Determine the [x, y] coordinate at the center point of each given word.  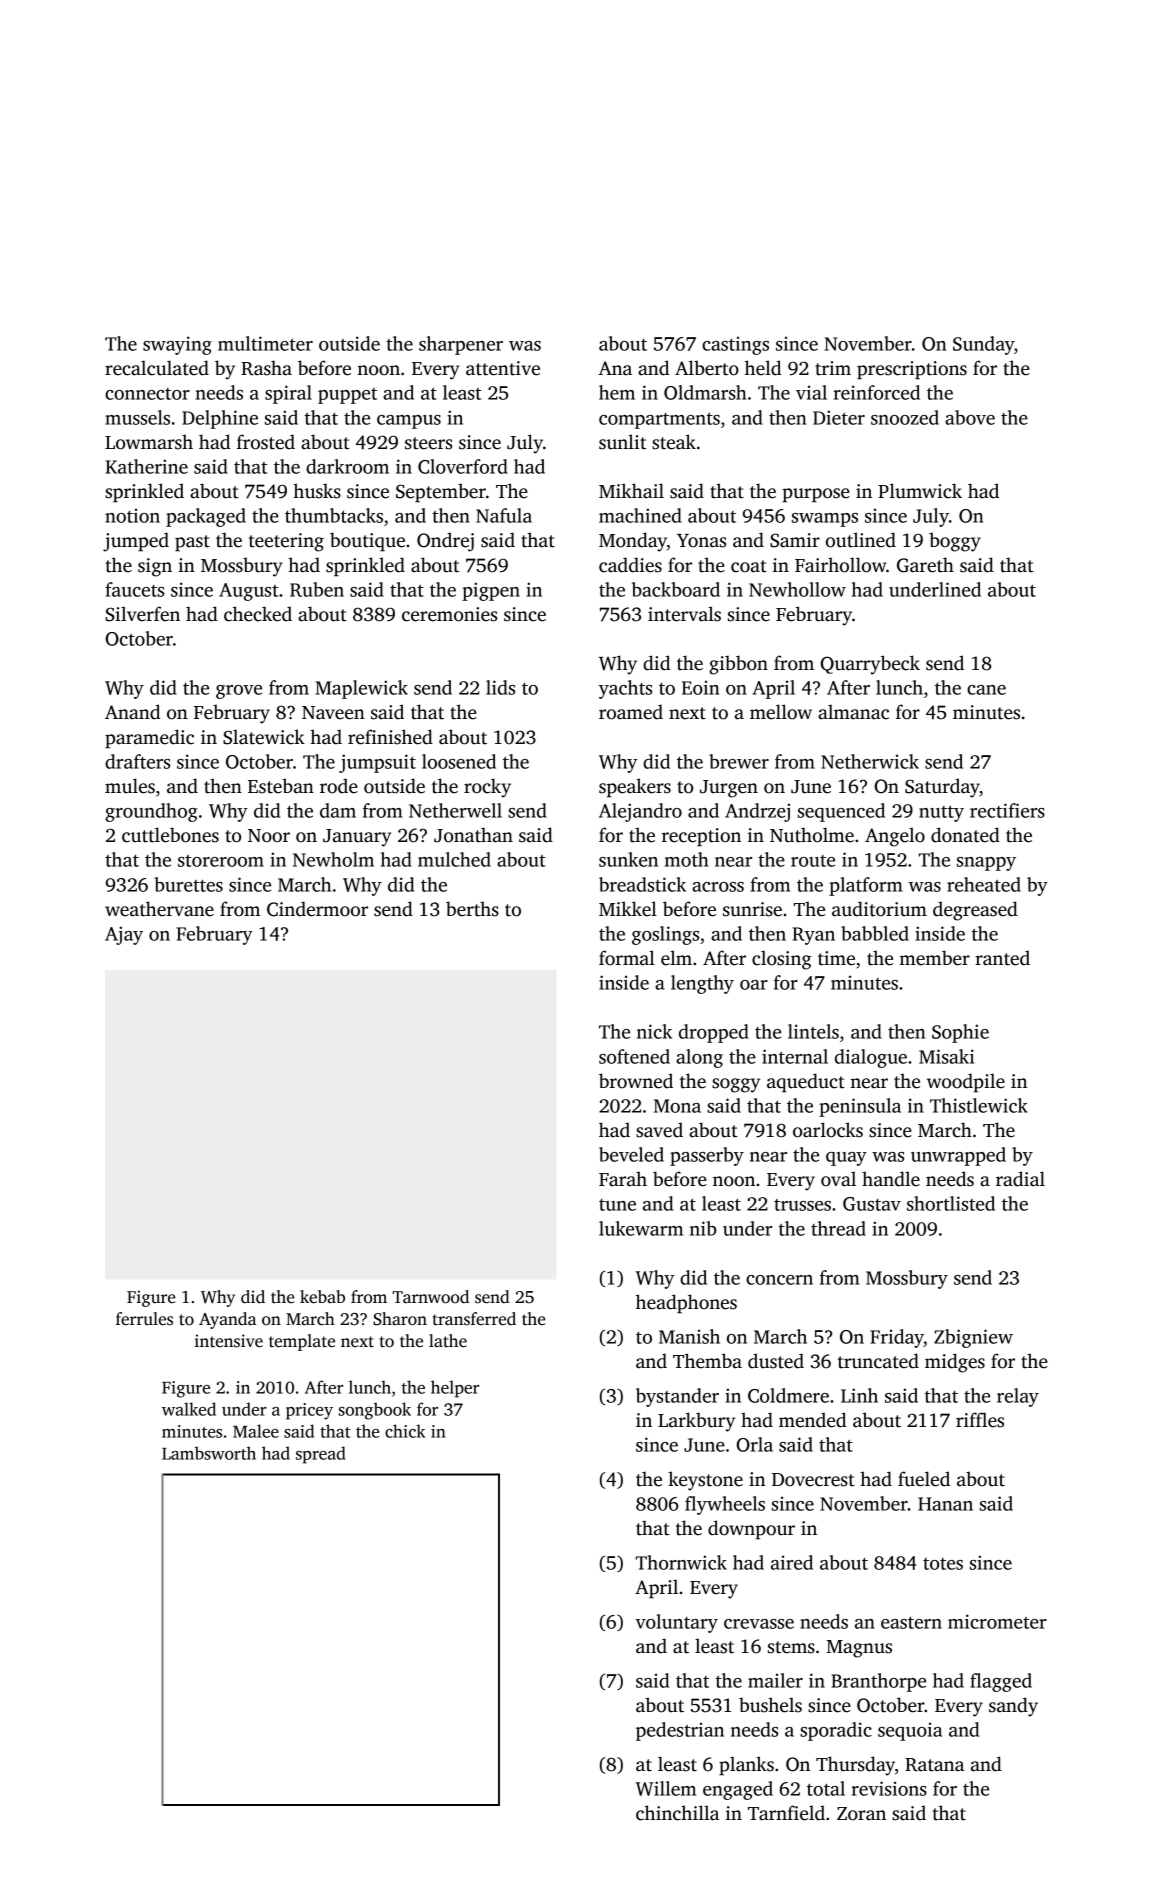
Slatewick [264, 737]
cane [986, 690]
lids [500, 687]
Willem [666, 1788]
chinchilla [677, 1813]
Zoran [861, 1814]
